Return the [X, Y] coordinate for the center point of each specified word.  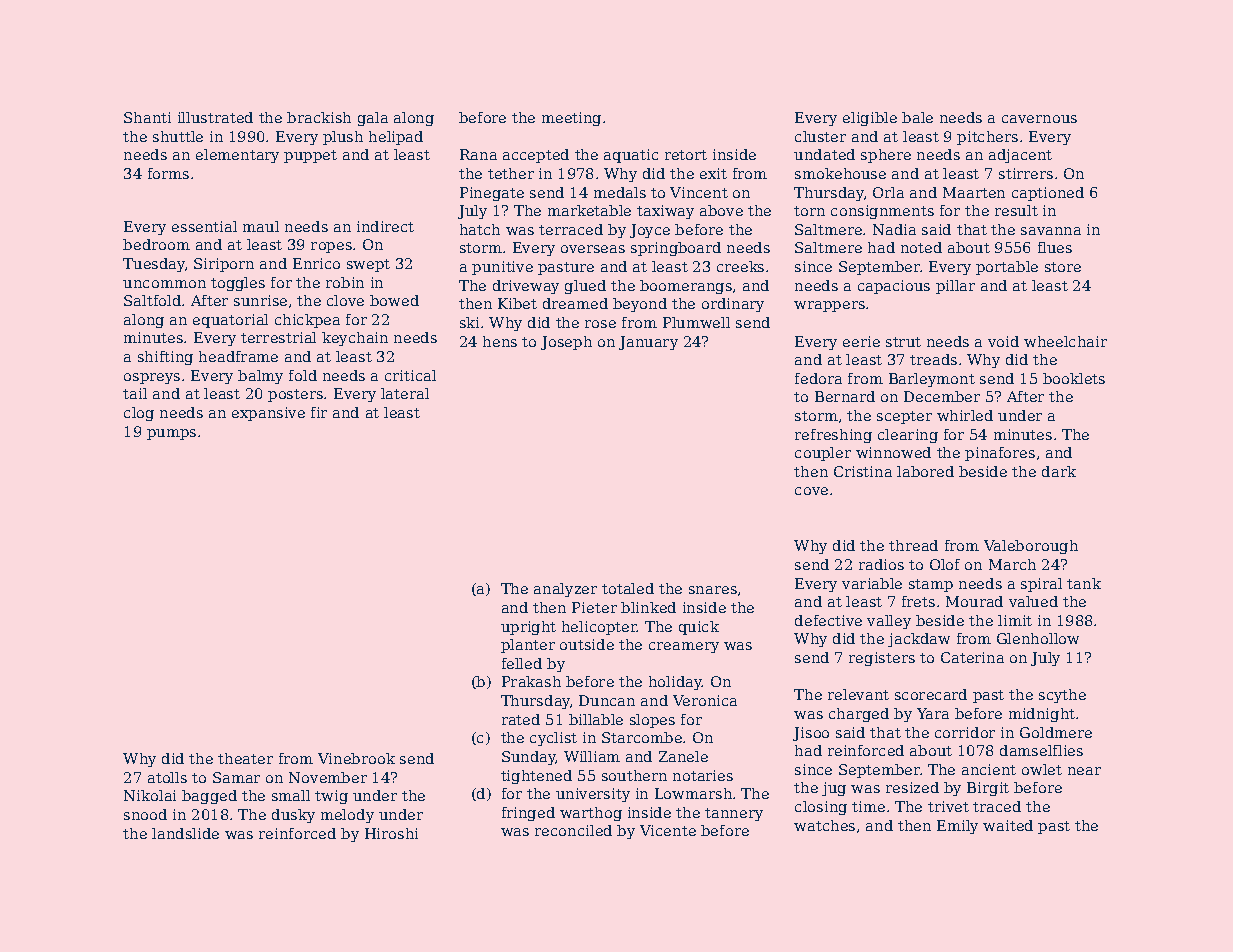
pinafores [1000, 454]
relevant [858, 694]
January [648, 343]
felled [522, 663]
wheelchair [1065, 341]
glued [585, 287]
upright [528, 628]
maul [261, 226]
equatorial [230, 321]
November [328, 777]
